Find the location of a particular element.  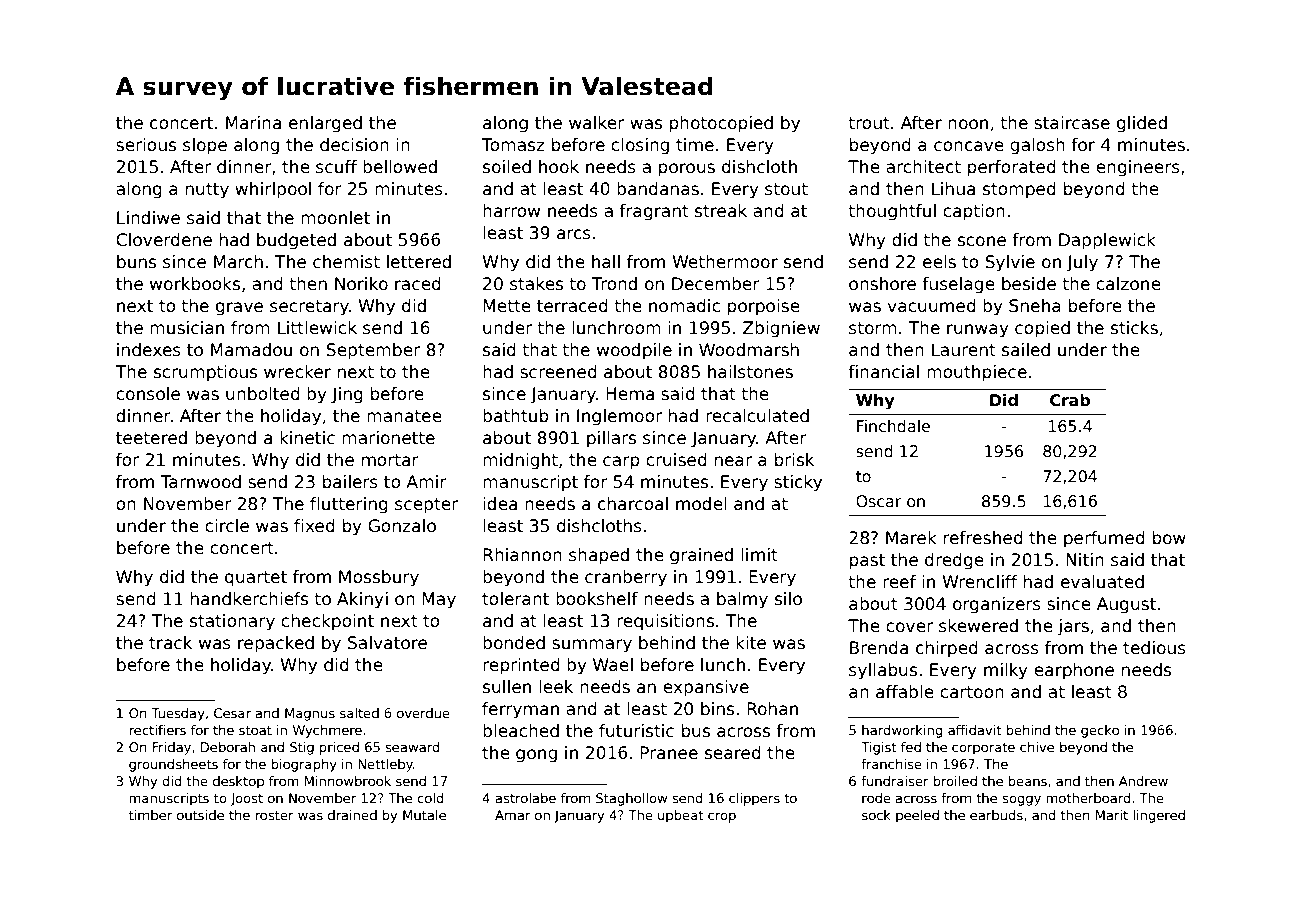

Rohan is located at coordinates (772, 709).
